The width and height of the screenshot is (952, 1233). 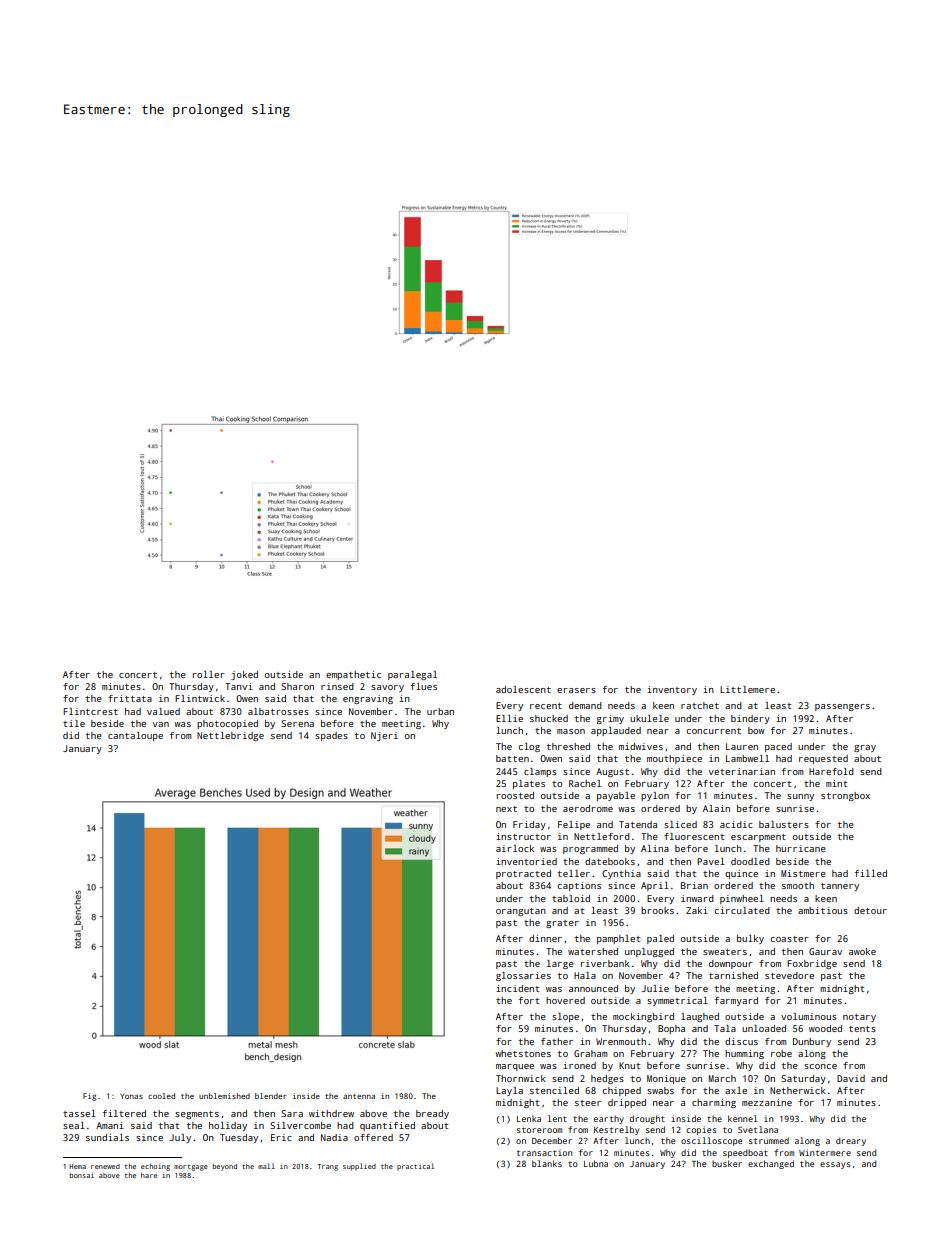 I want to click on Littlemere, so click(x=747, y=689).
